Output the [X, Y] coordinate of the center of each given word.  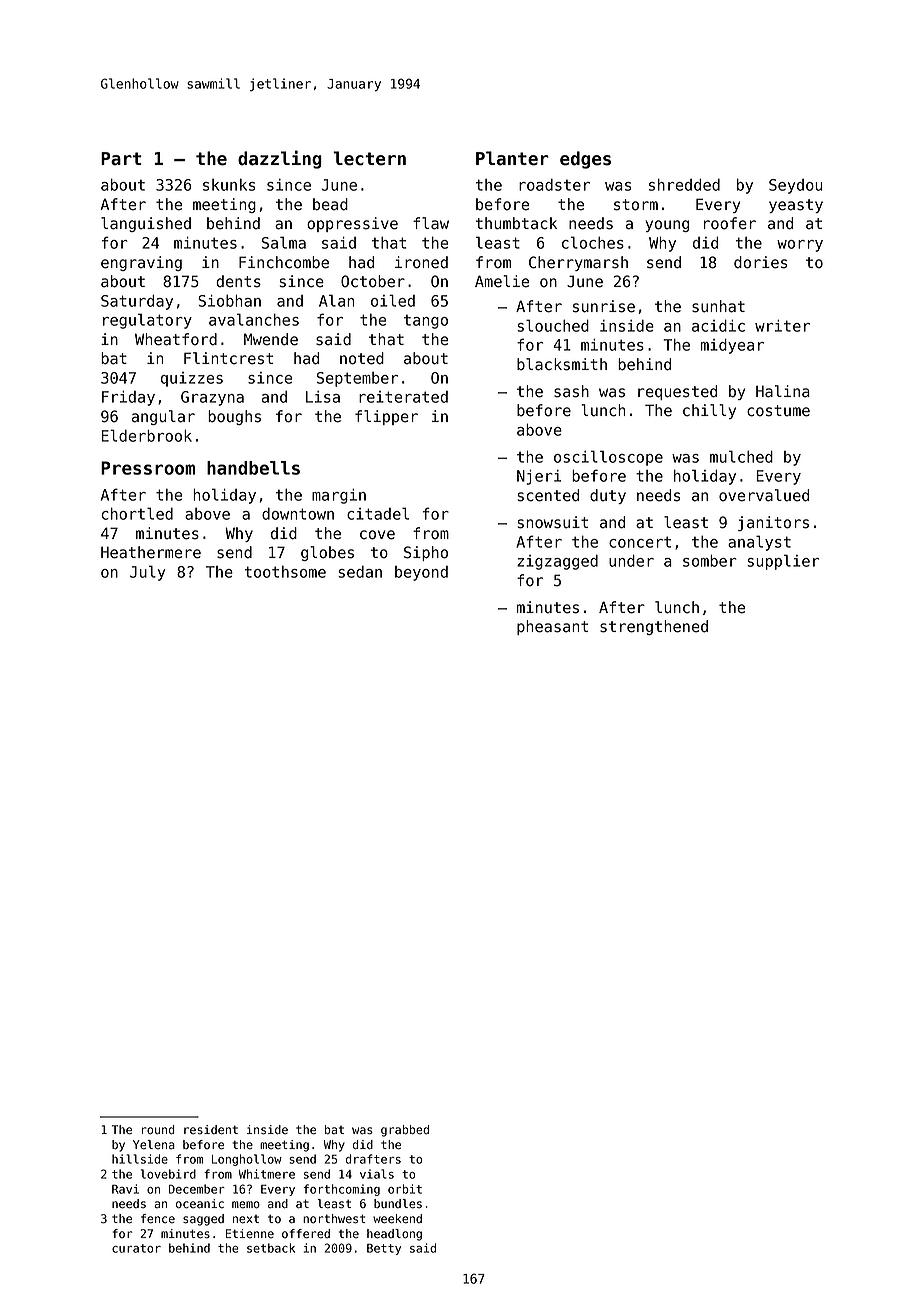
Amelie [502, 281]
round [158, 1130]
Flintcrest [228, 358]
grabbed [405, 1131]
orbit [405, 1189]
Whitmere [267, 1174]
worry [800, 246]
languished [146, 224]
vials [377, 1174]
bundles [398, 1204]
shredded [684, 184]
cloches [593, 242]
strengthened [654, 627]
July [148, 573]
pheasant [552, 627]
